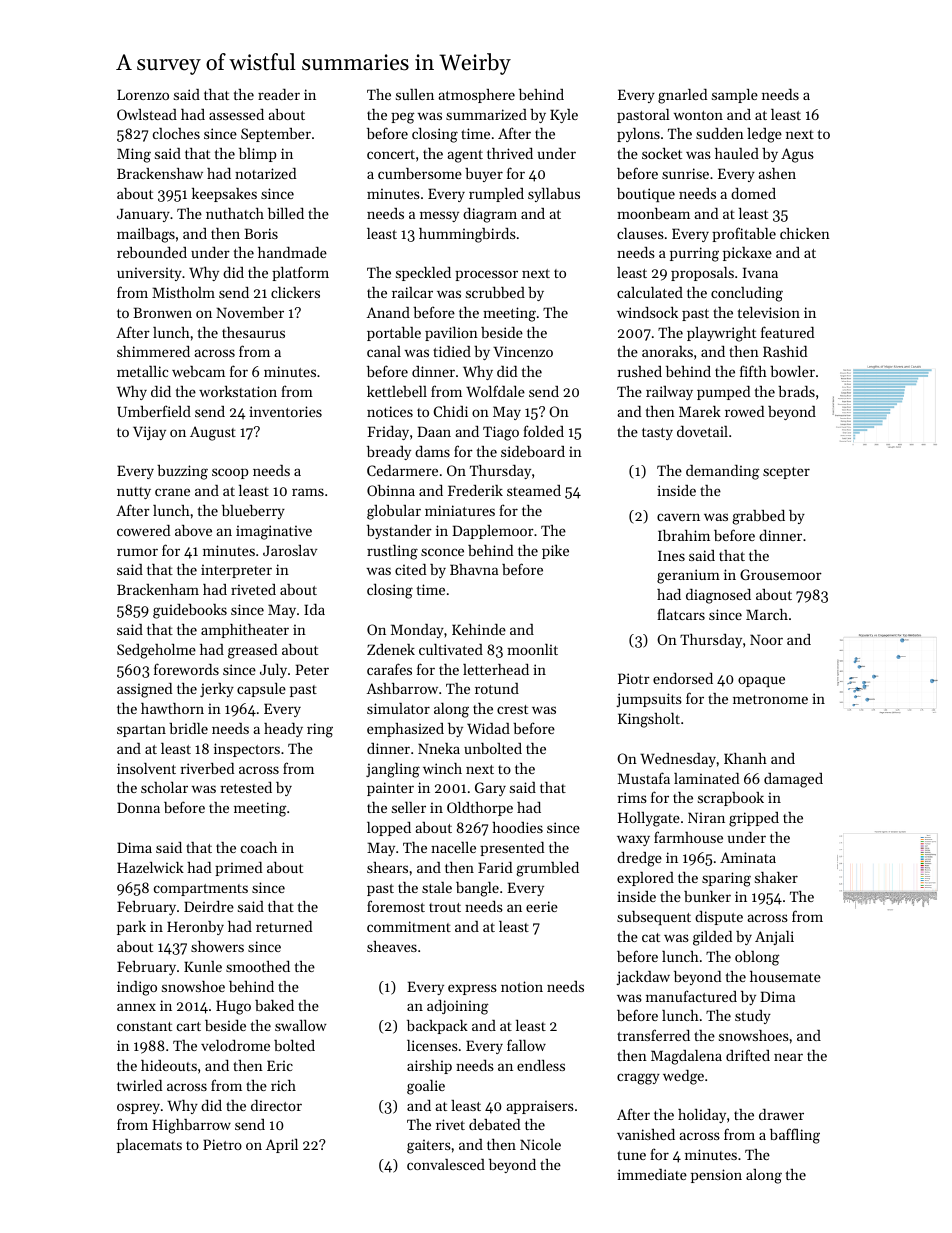  What do you see at coordinates (246, 787) in the screenshot?
I see `retested` at bounding box center [246, 787].
